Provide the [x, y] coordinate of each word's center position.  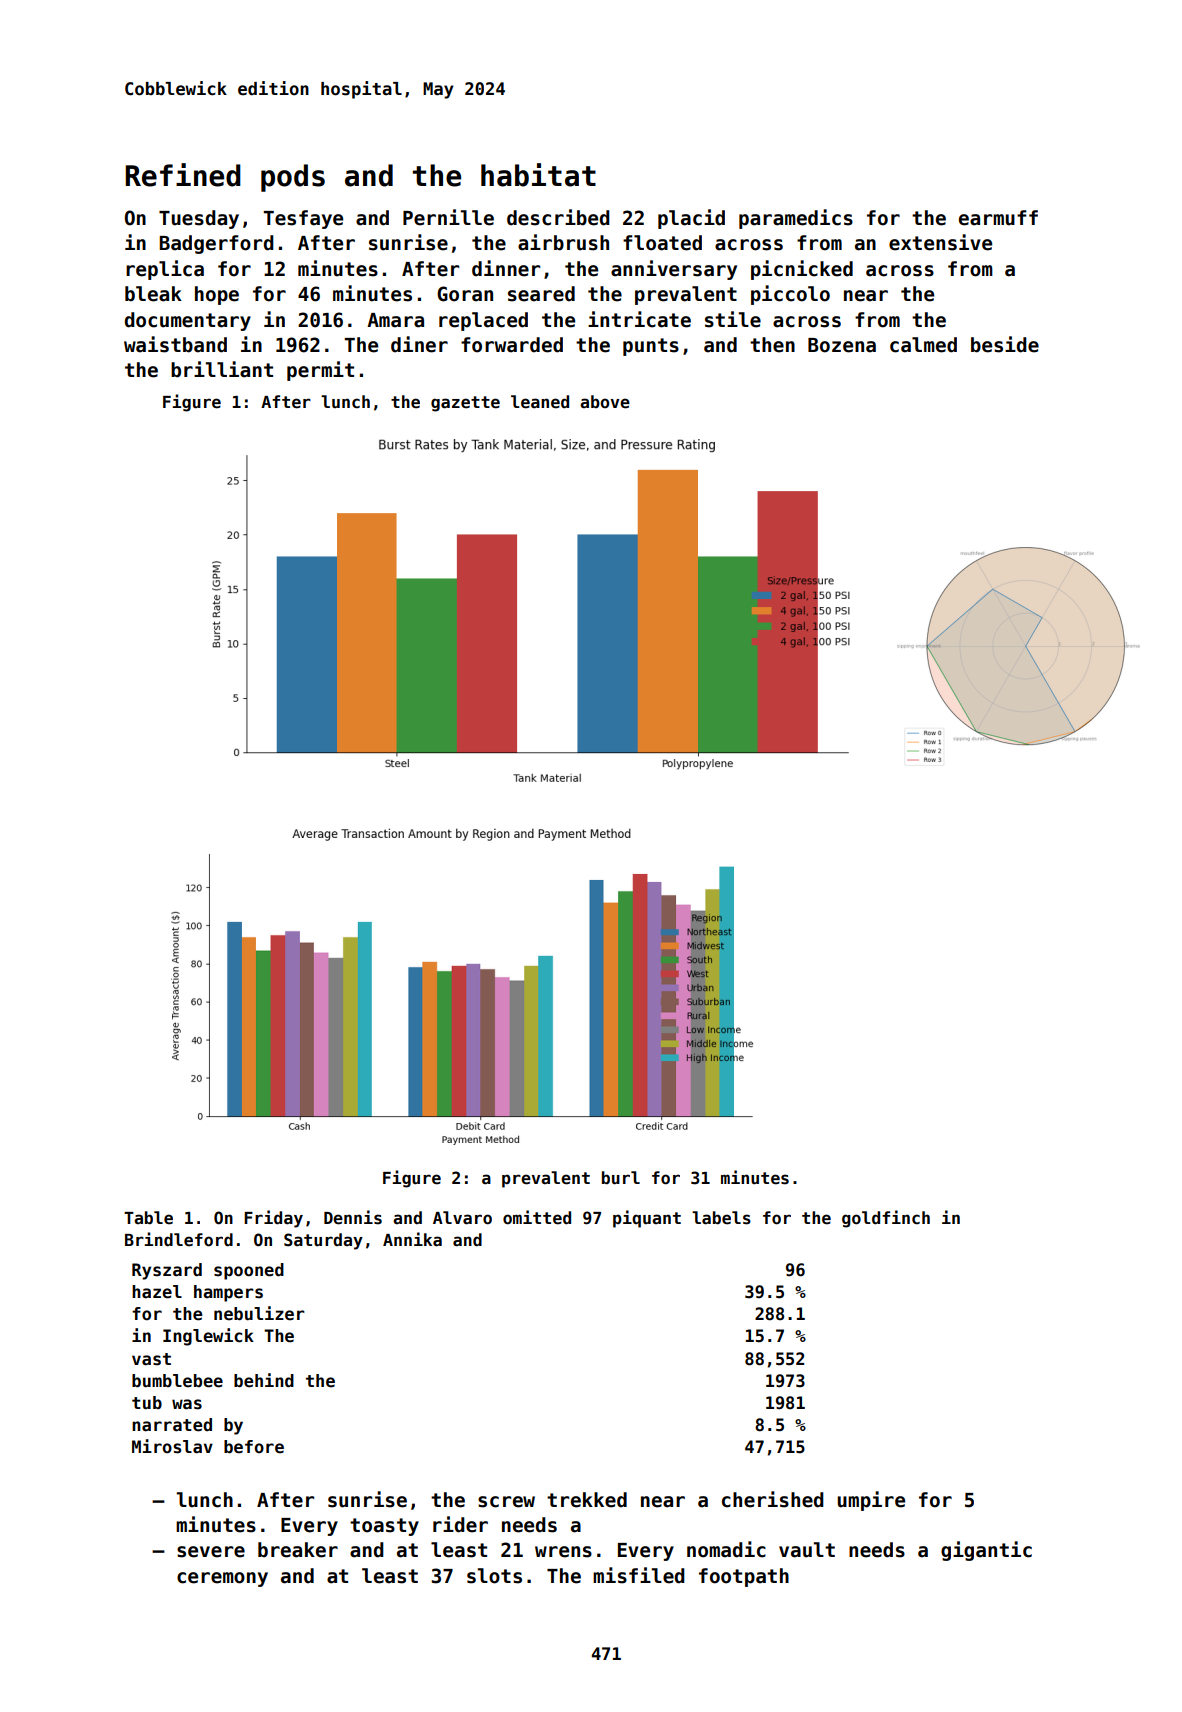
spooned [249, 1271]
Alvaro [462, 1218]
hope [217, 295]
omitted [537, 1217]
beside [1005, 344]
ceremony [222, 1579]
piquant [647, 1219]
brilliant [222, 369]
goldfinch [886, 1219]
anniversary [674, 270]
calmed [923, 345]
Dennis [353, 1217]
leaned [540, 402]
